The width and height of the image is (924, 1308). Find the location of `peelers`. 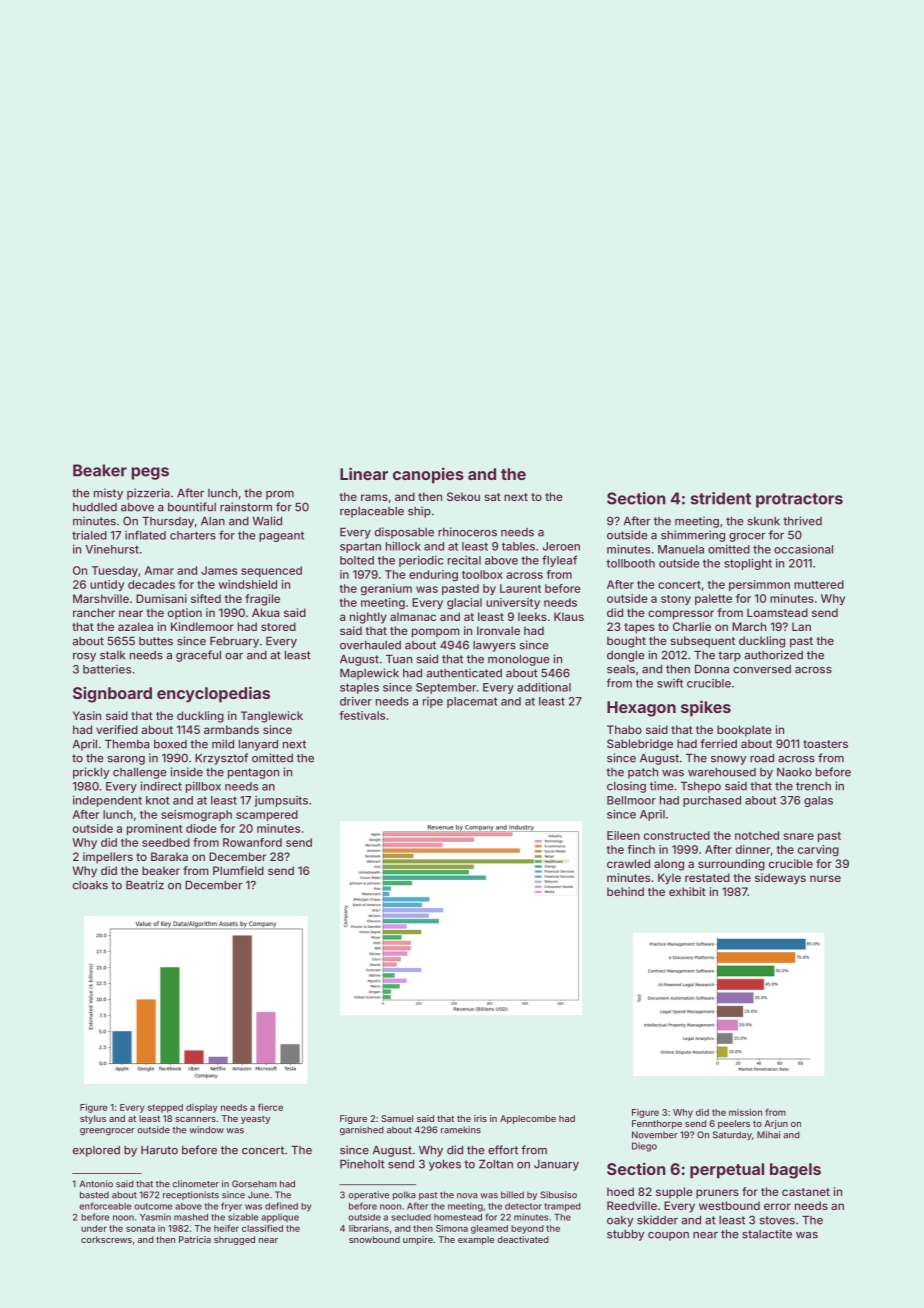

peelers is located at coordinates (734, 1124).
